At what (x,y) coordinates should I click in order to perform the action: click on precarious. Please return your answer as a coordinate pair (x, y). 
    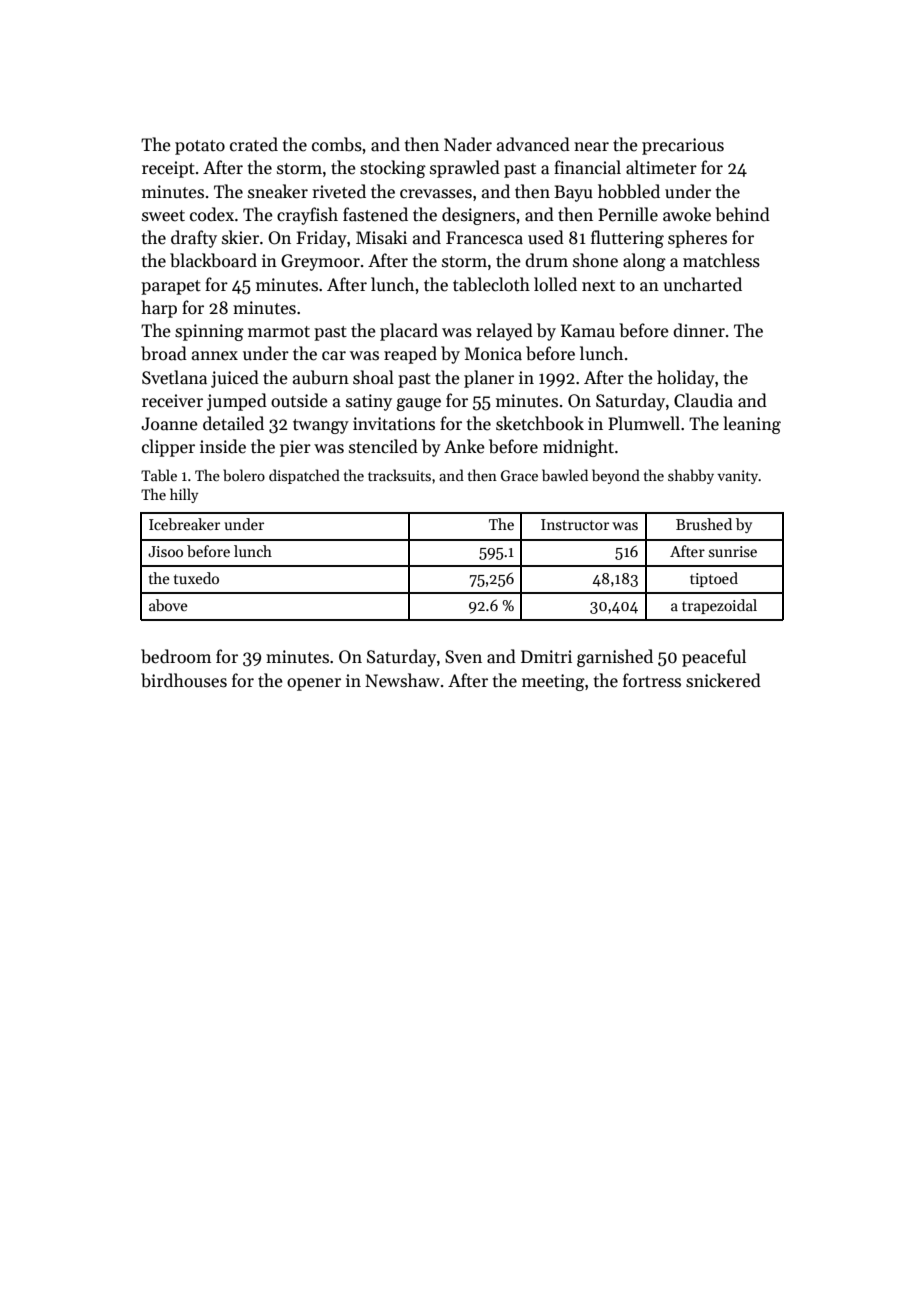
    Looking at the image, I should click on (683, 146).
